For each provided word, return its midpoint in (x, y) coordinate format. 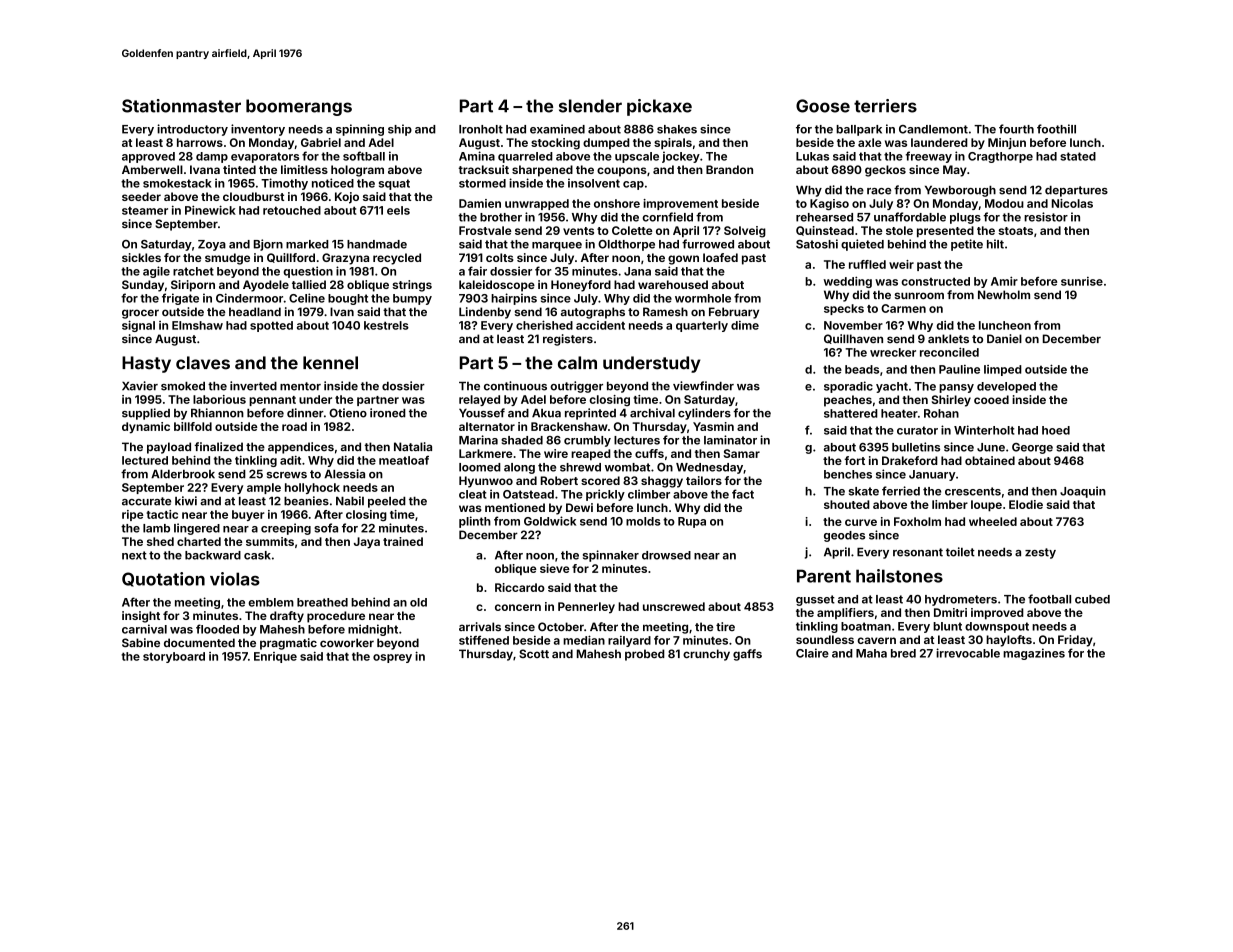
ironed (388, 413)
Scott (534, 653)
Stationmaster (181, 106)
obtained (990, 460)
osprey (392, 658)
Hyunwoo (486, 482)
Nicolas (1072, 203)
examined (557, 129)
